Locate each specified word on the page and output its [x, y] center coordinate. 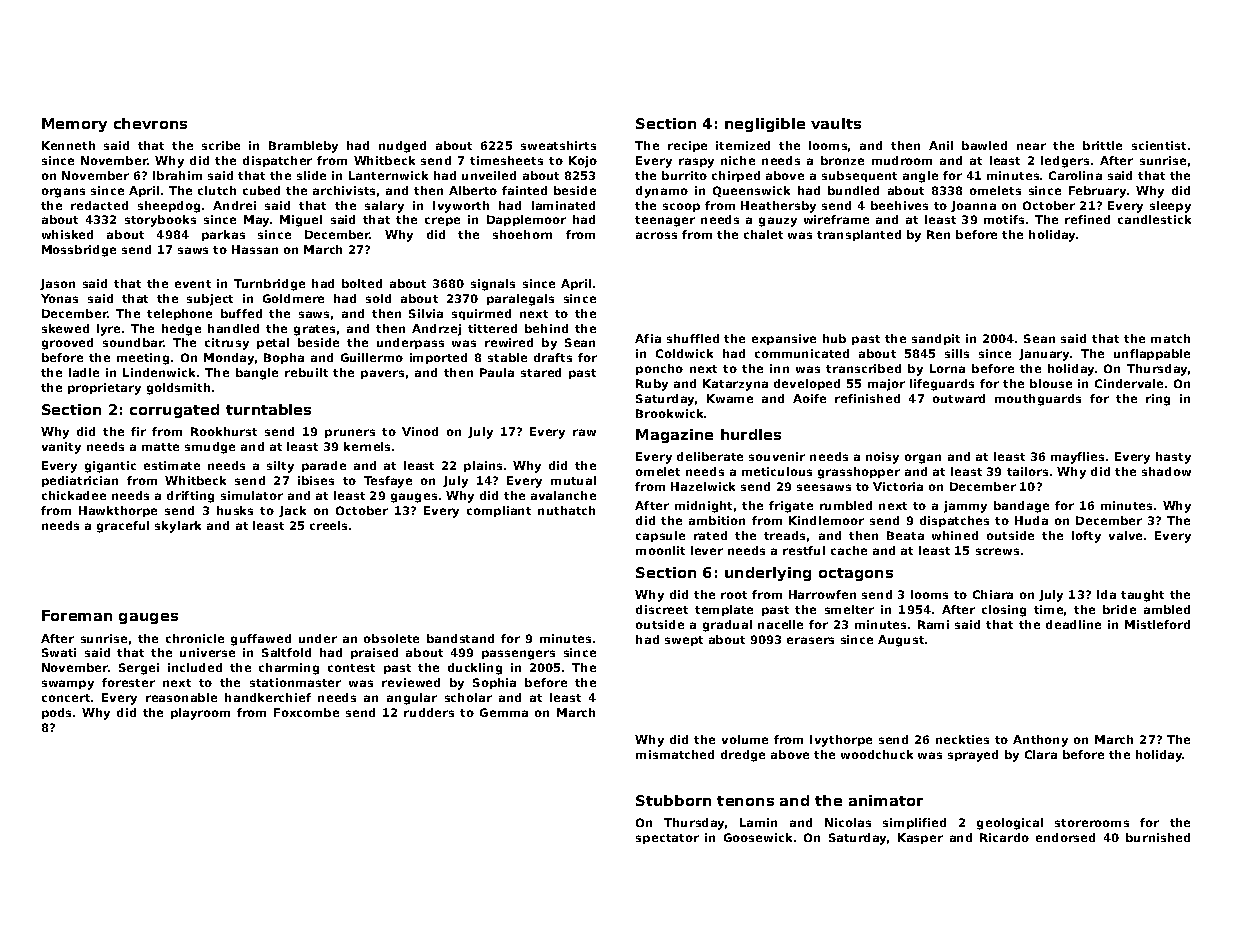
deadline [1073, 624]
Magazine [674, 436]
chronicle [195, 638]
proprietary [104, 389]
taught [1142, 596]
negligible [765, 125]
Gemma [504, 712]
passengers [518, 655]
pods [56, 713]
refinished [867, 398]
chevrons [150, 123]
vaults [836, 123]
